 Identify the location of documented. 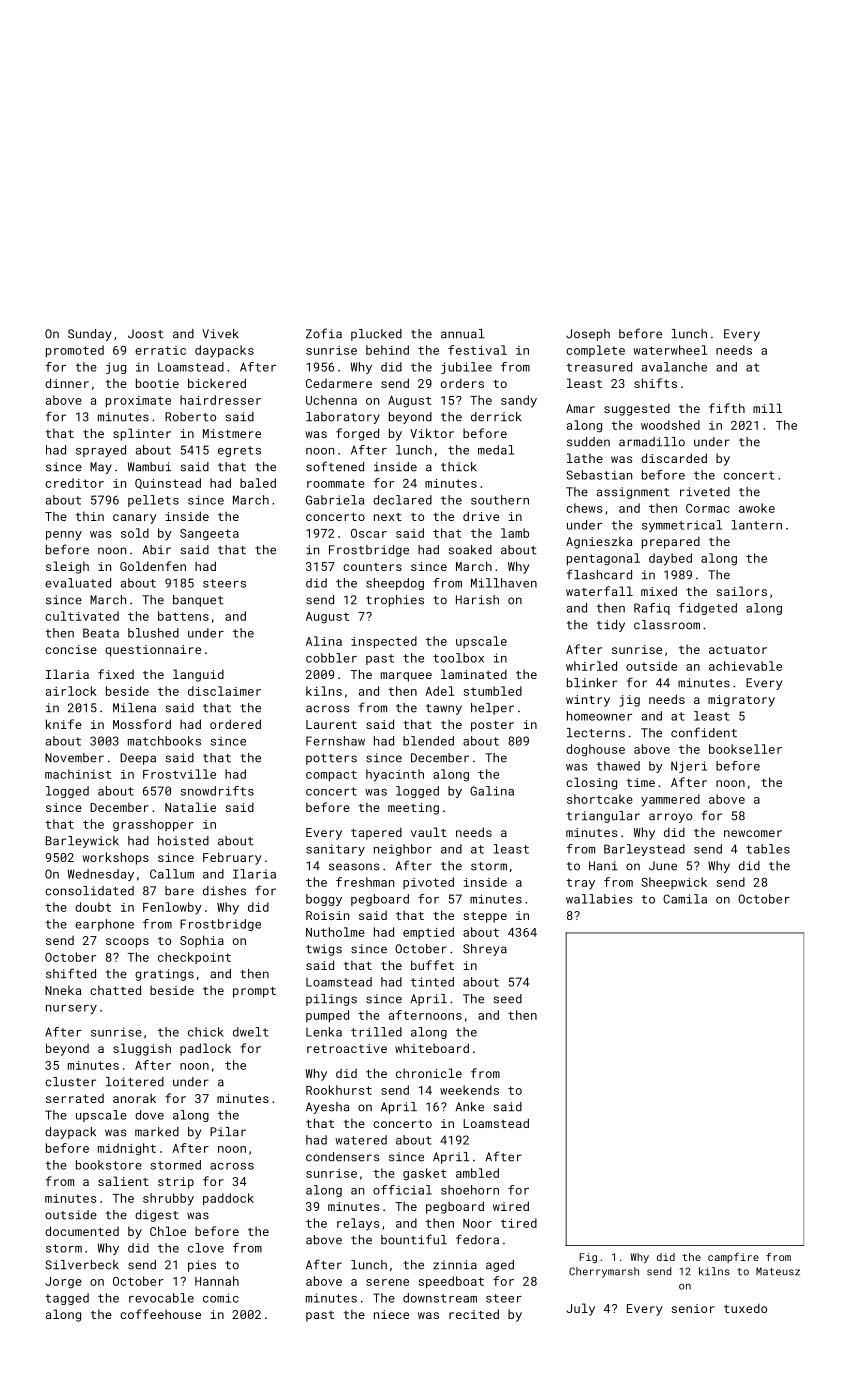
(82, 1231).
